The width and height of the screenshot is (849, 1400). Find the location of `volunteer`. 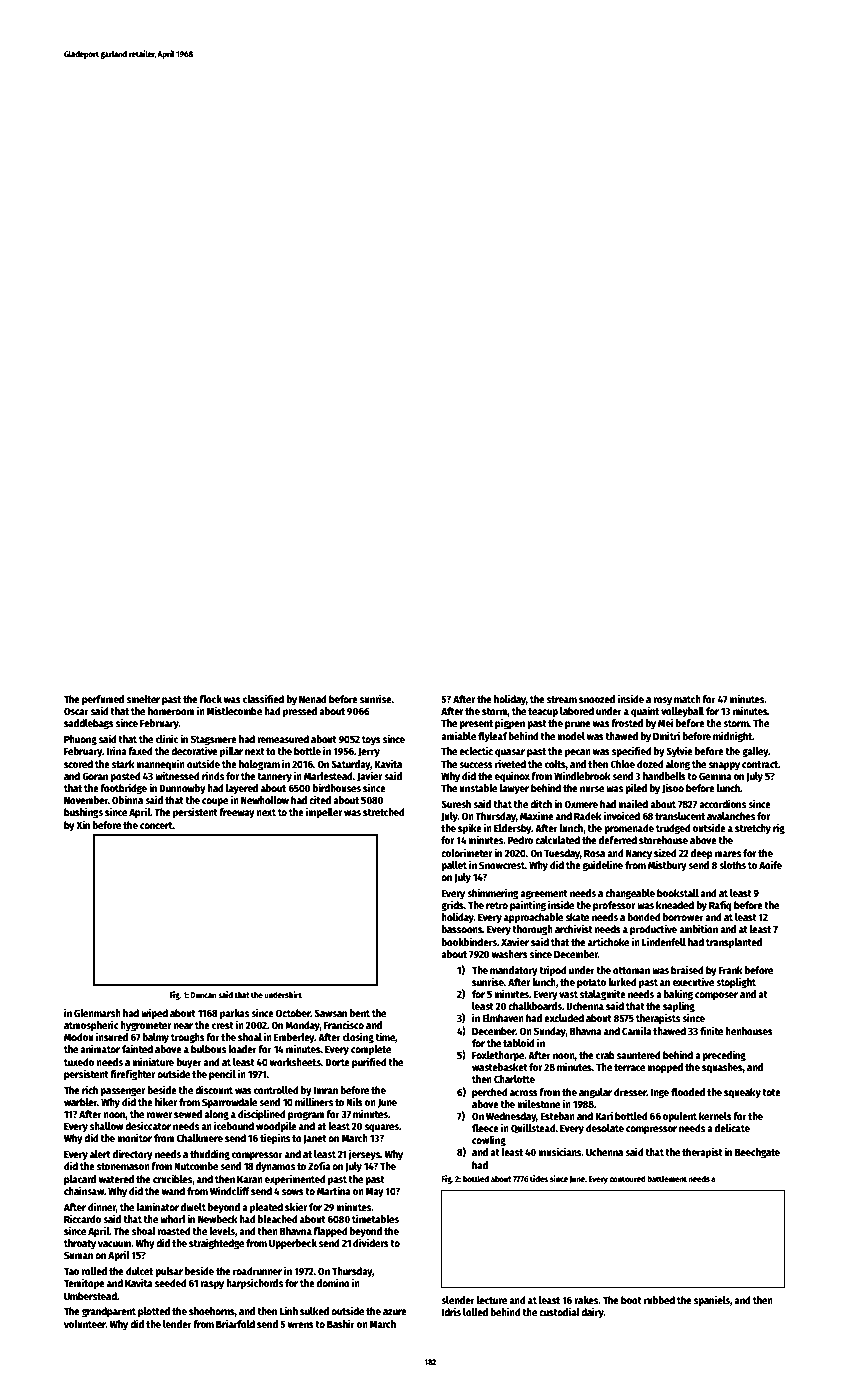

volunteer is located at coordinates (85, 1324).
